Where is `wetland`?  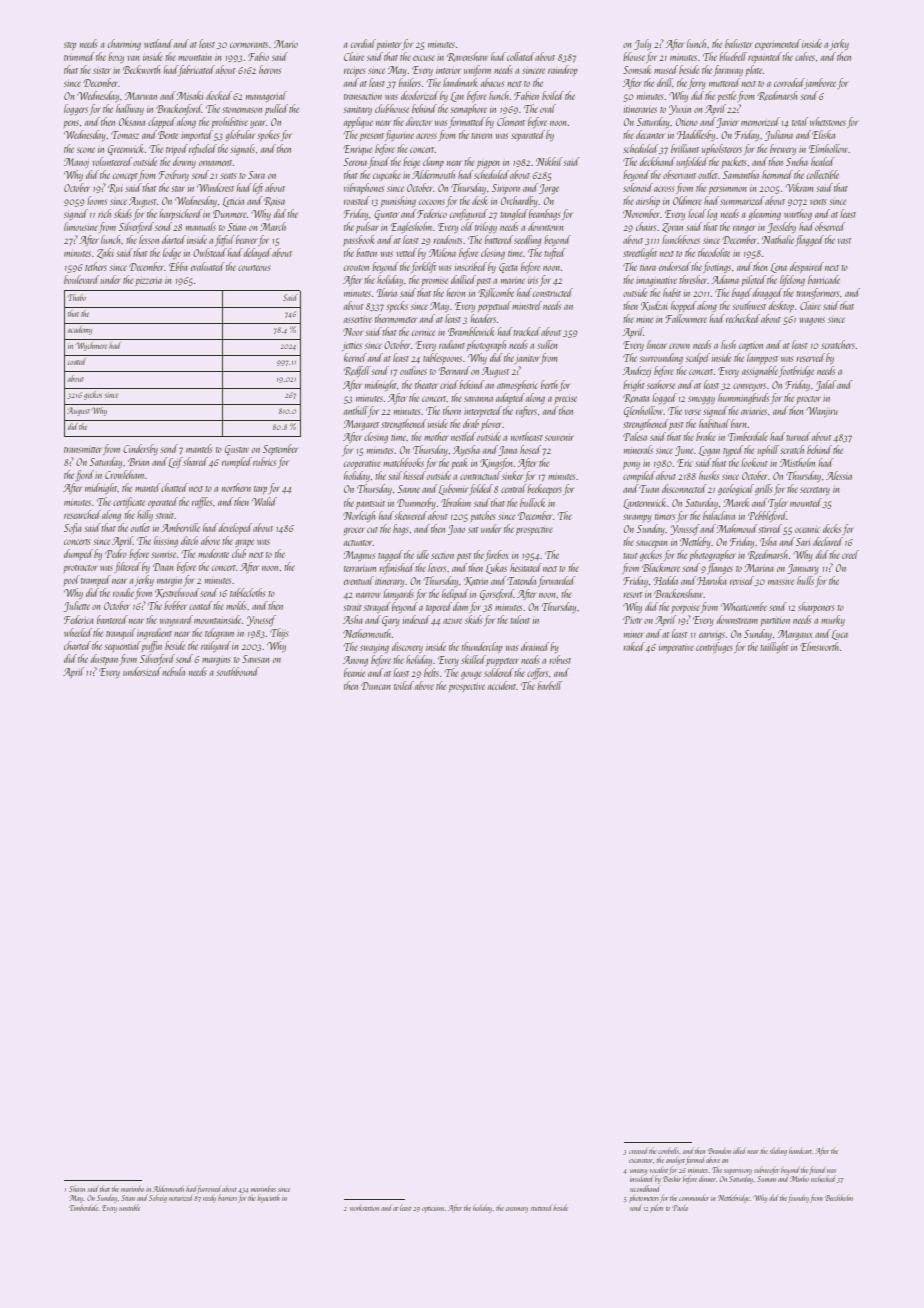
wetland is located at coordinates (158, 43).
